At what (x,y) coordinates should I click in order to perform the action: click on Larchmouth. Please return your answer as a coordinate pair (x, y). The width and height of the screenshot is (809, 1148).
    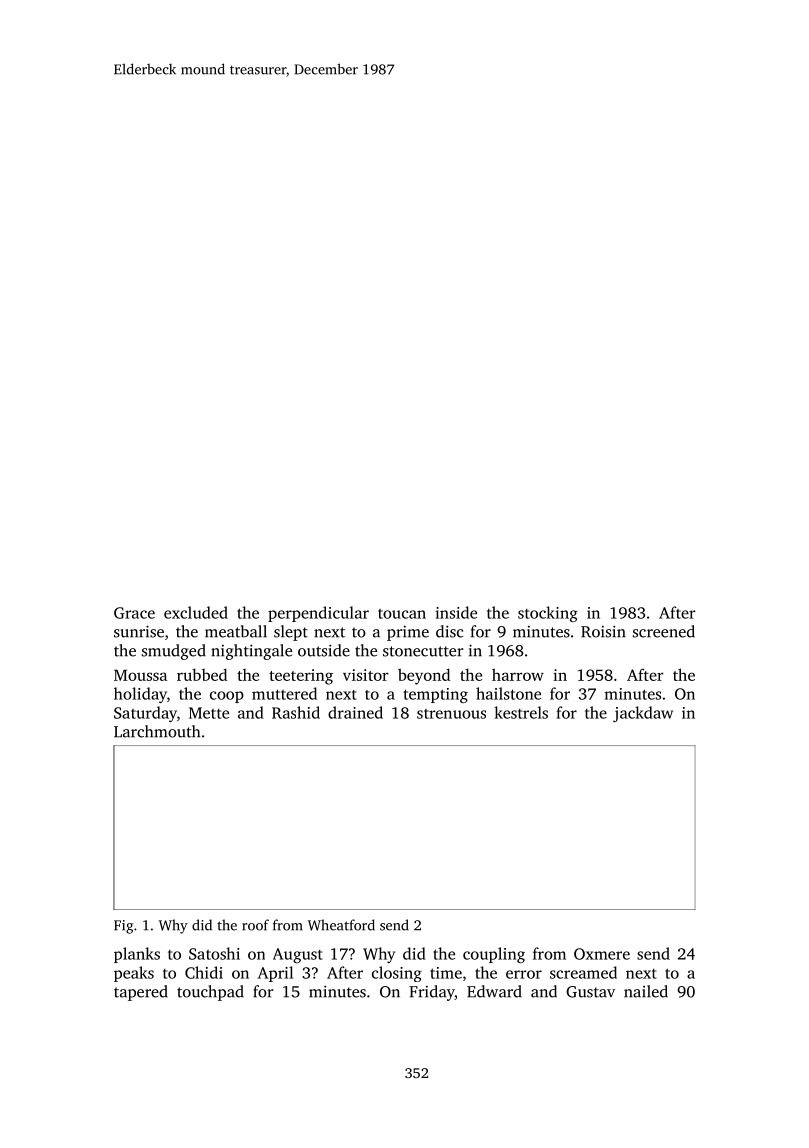
    Looking at the image, I should click on (157, 731).
